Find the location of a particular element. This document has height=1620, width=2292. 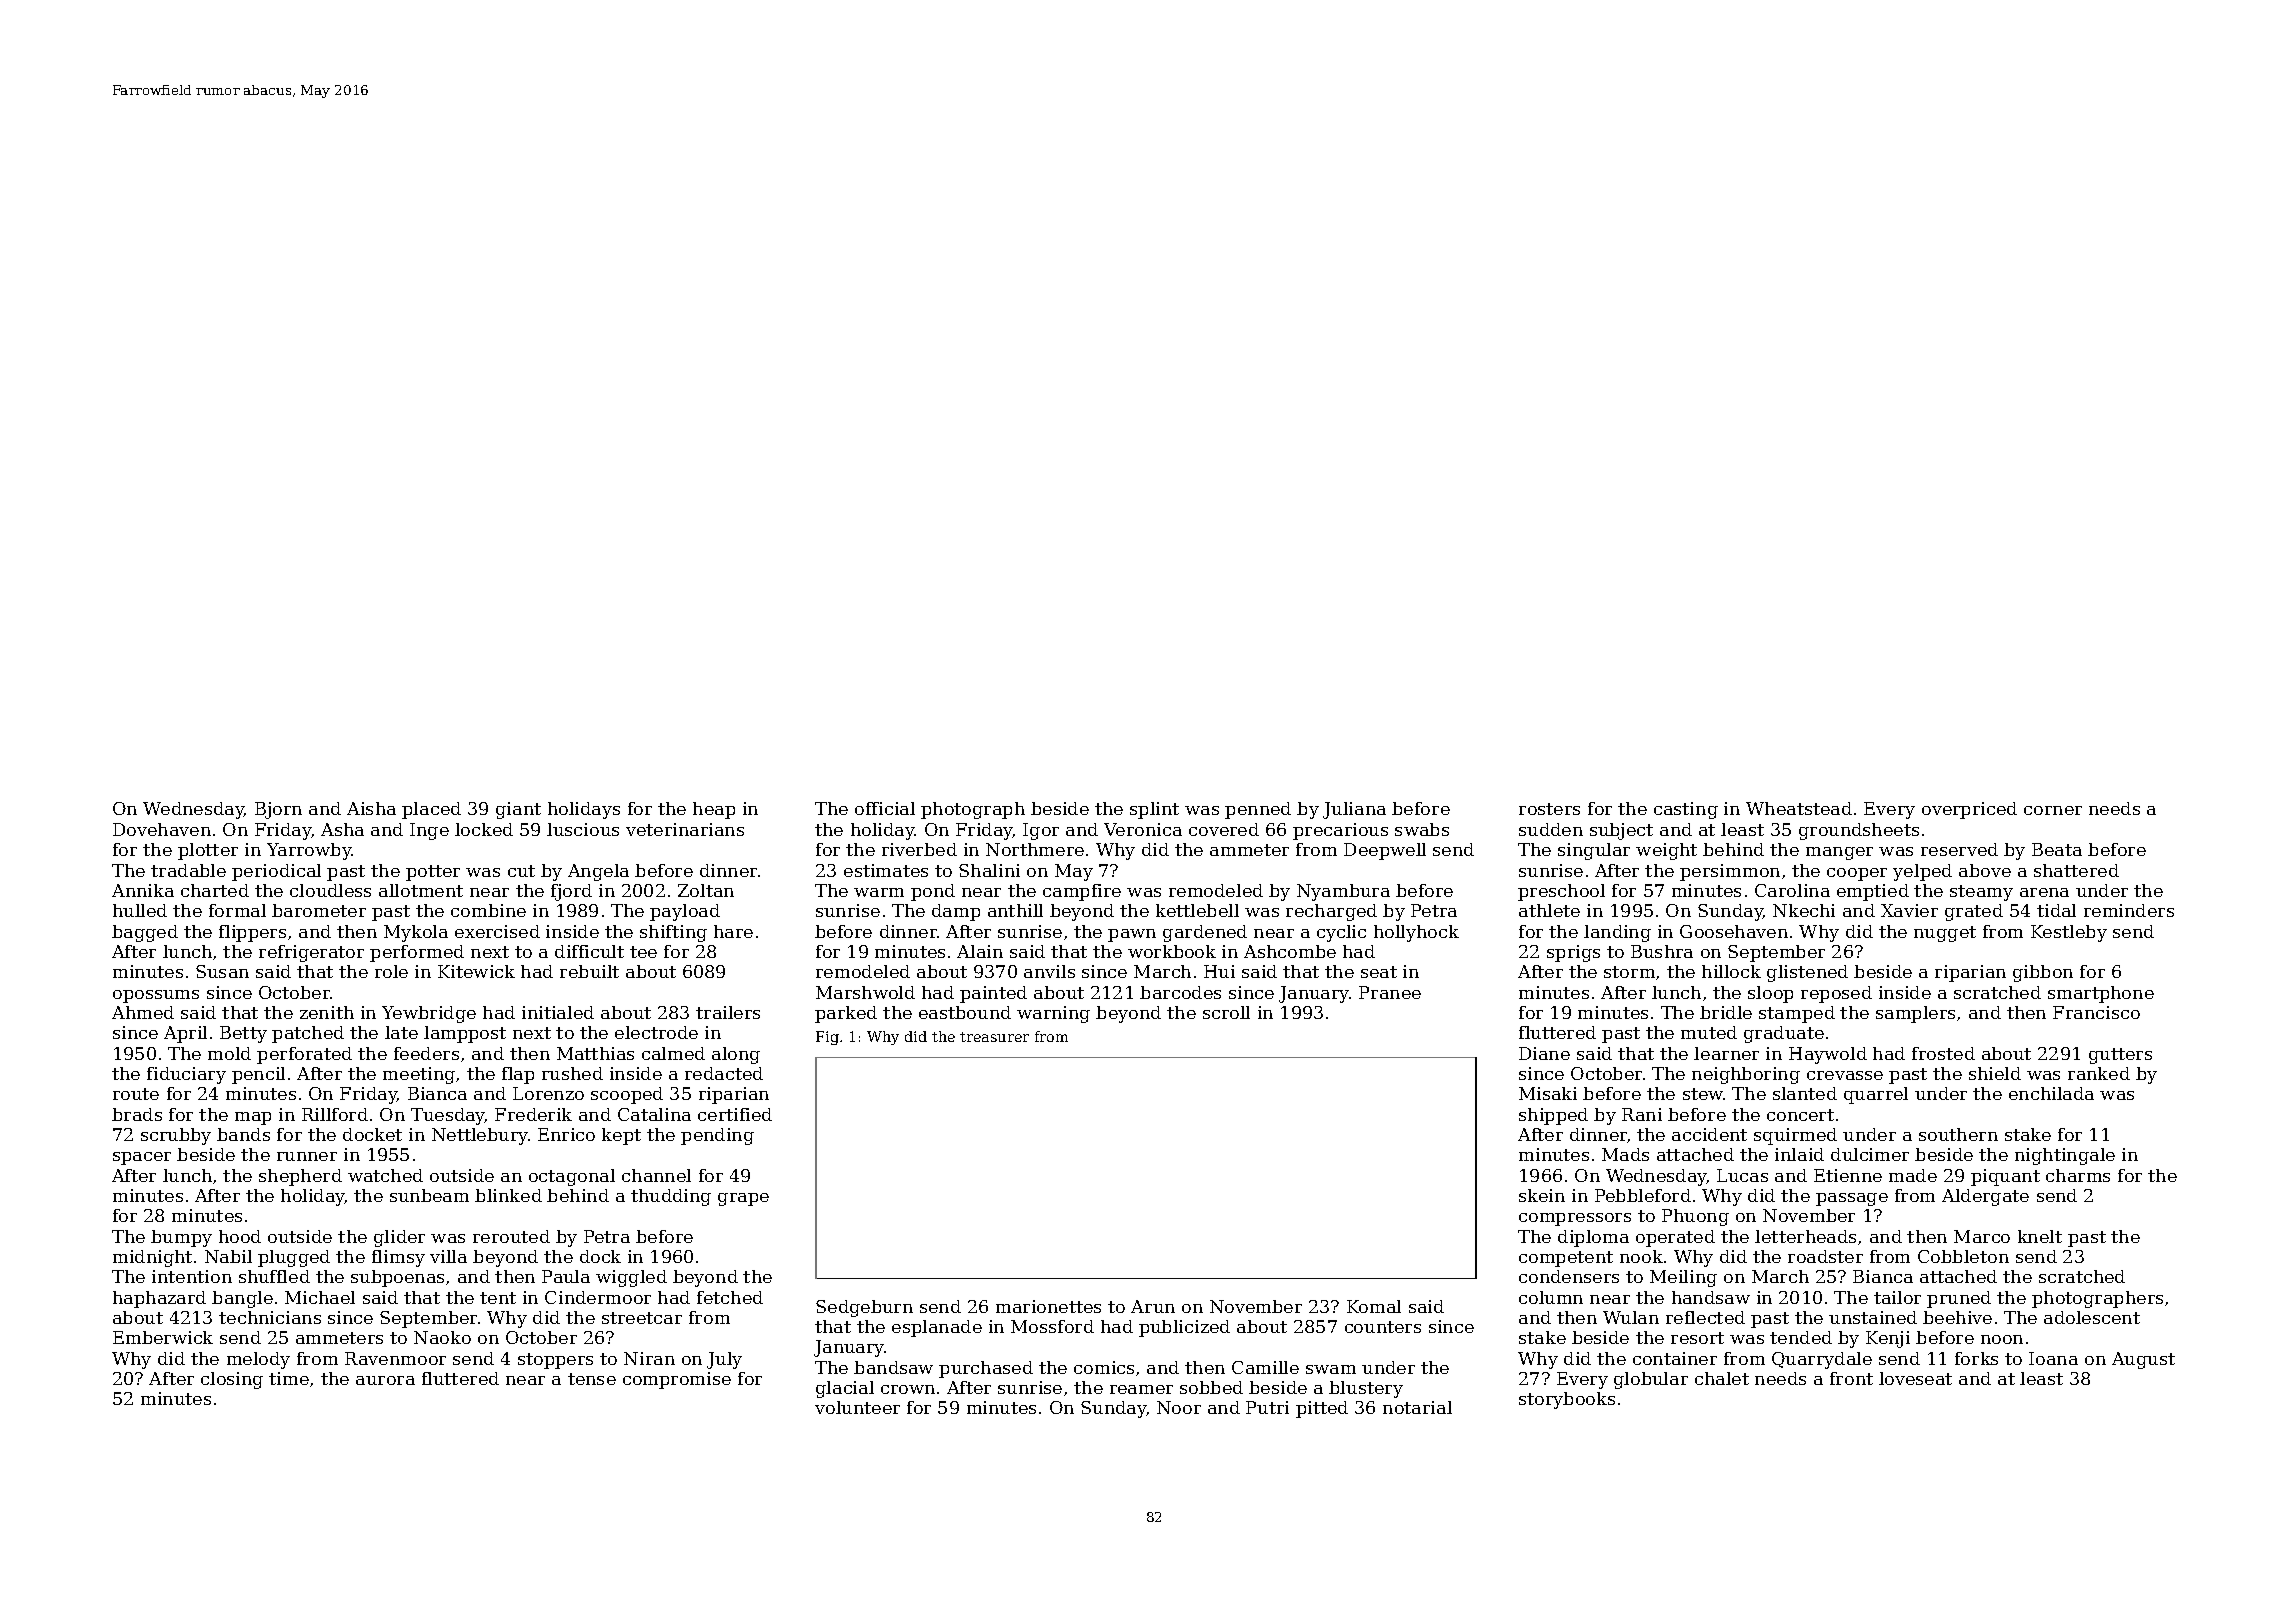

Wheatstead is located at coordinates (1799, 808).
